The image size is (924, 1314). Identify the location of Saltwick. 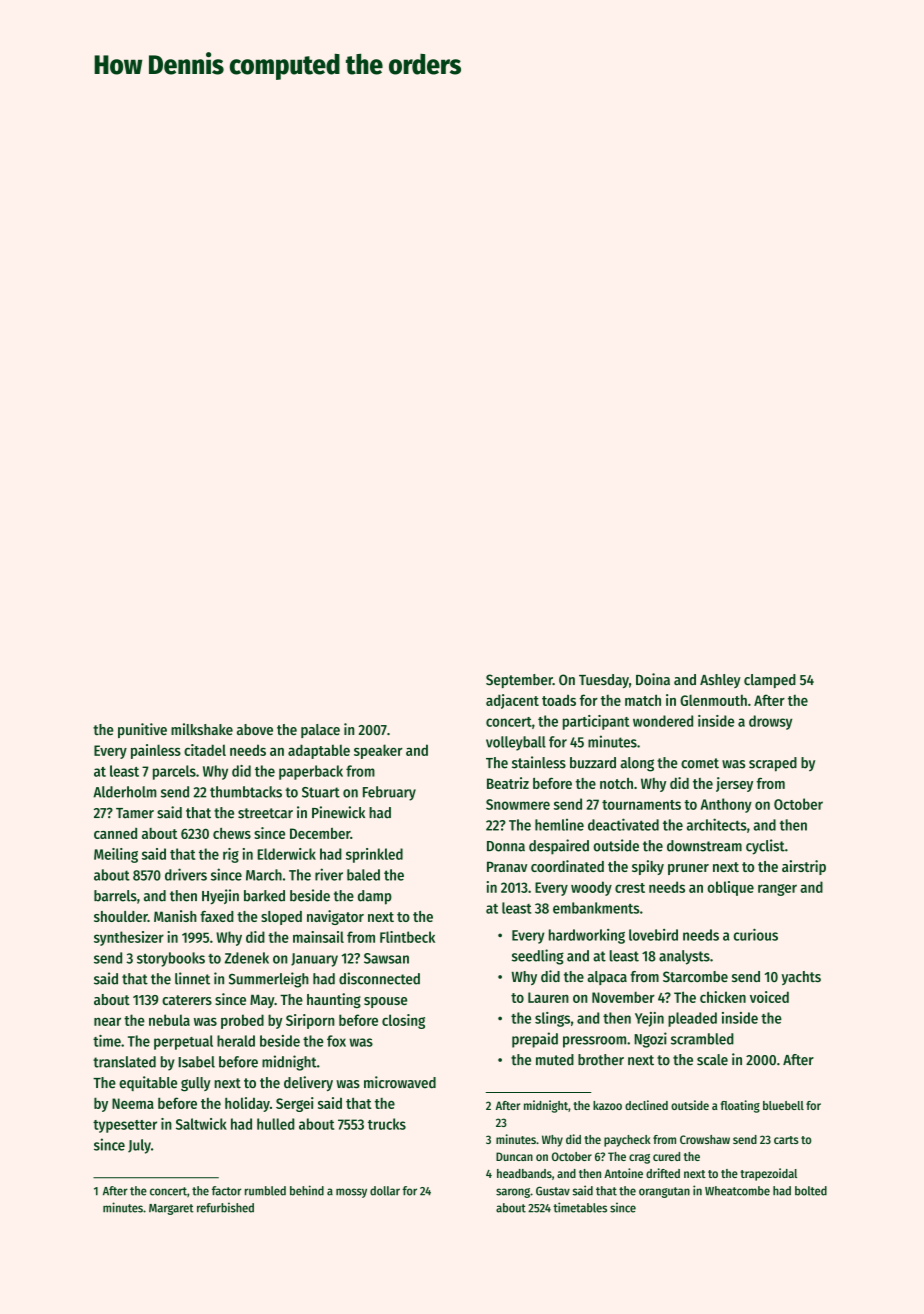
(201, 1124).
